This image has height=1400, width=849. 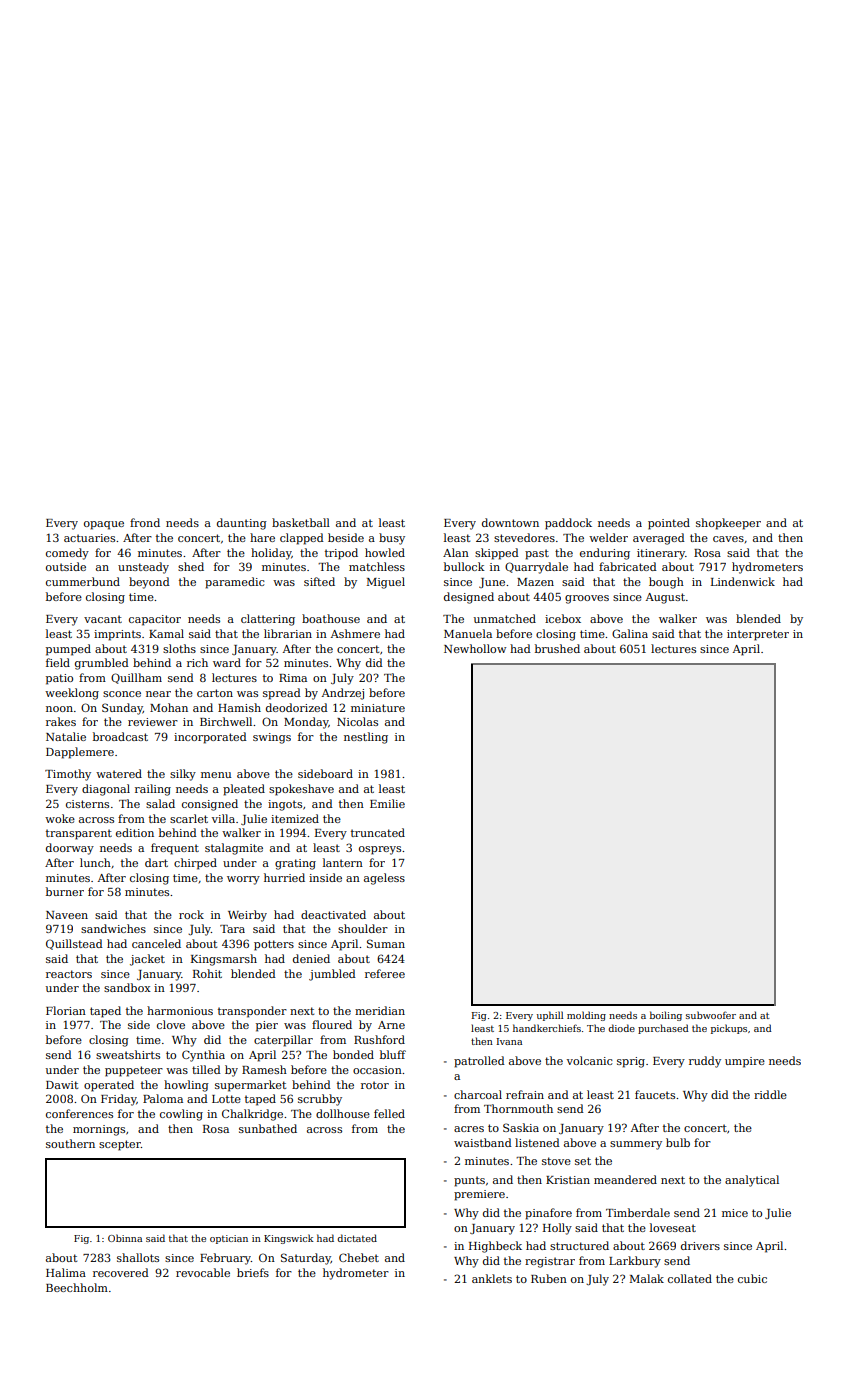 What do you see at coordinates (758, 635) in the image?
I see `interpreter` at bounding box center [758, 635].
